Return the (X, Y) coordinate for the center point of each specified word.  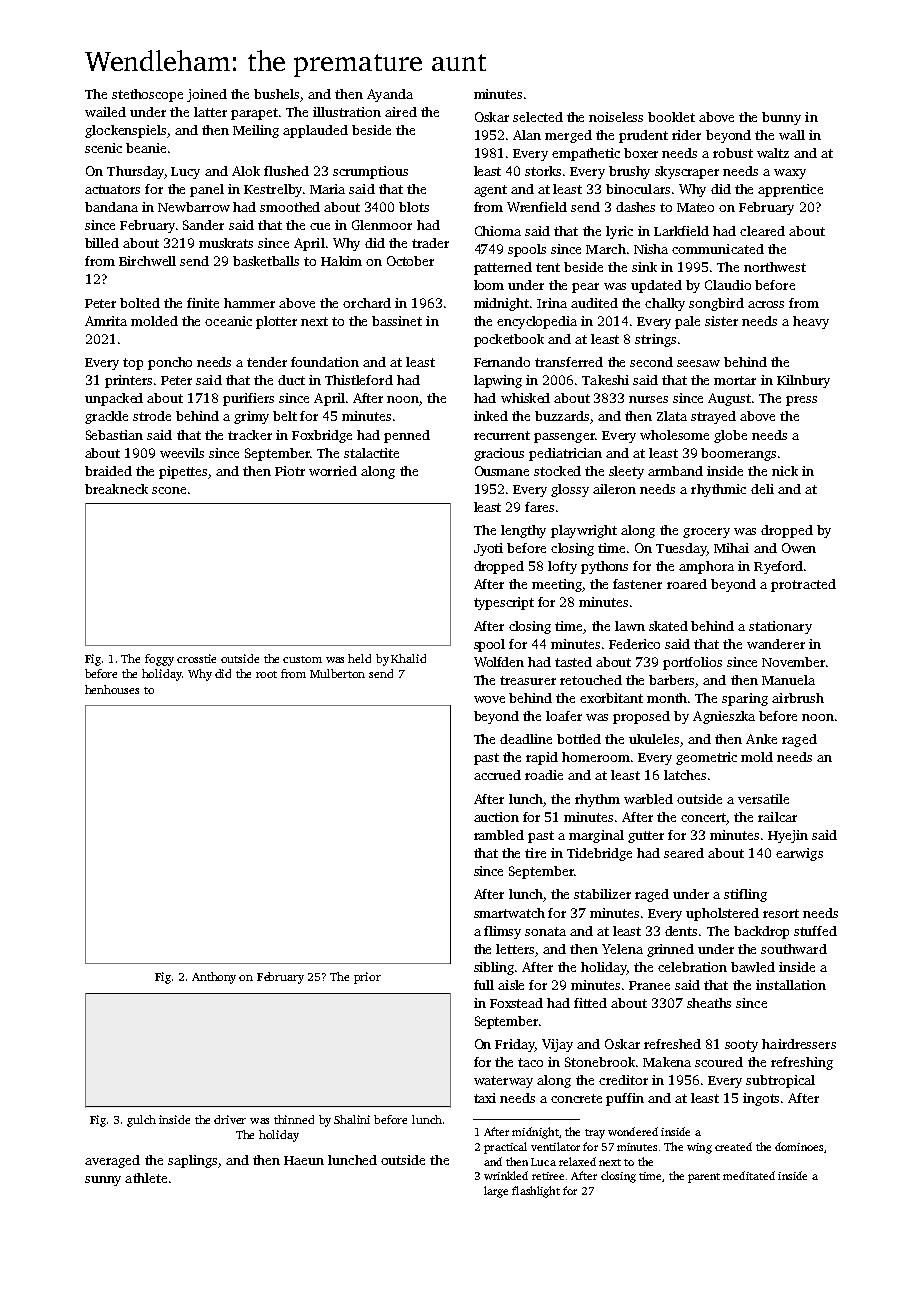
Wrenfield (537, 207)
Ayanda (390, 95)
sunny (103, 1181)
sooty (741, 1046)
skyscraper (687, 172)
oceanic (228, 321)
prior (367, 978)
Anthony (214, 978)
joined (207, 95)
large (496, 1192)
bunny (781, 118)
